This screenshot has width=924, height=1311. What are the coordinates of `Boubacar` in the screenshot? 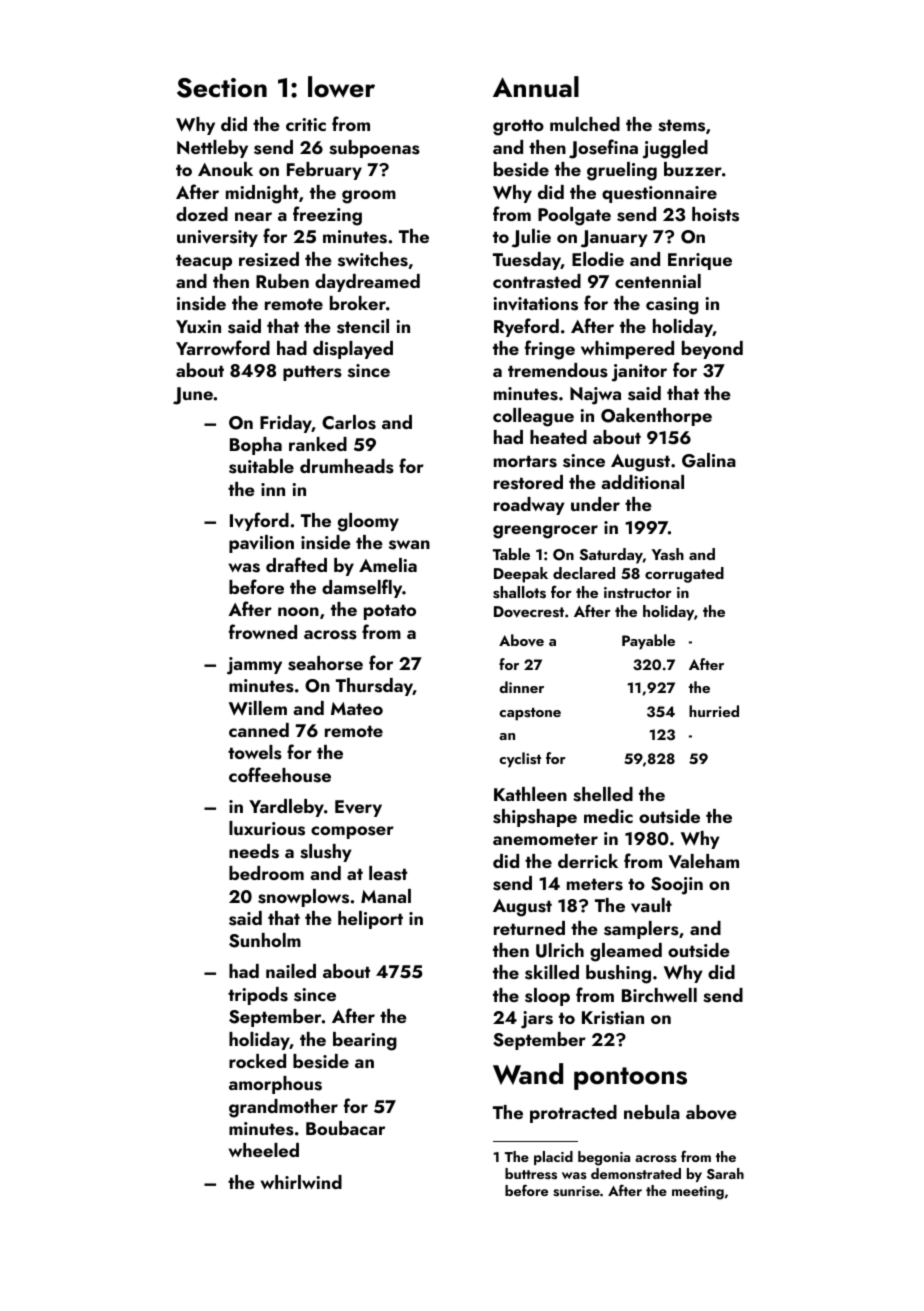 It's located at (345, 1128).
